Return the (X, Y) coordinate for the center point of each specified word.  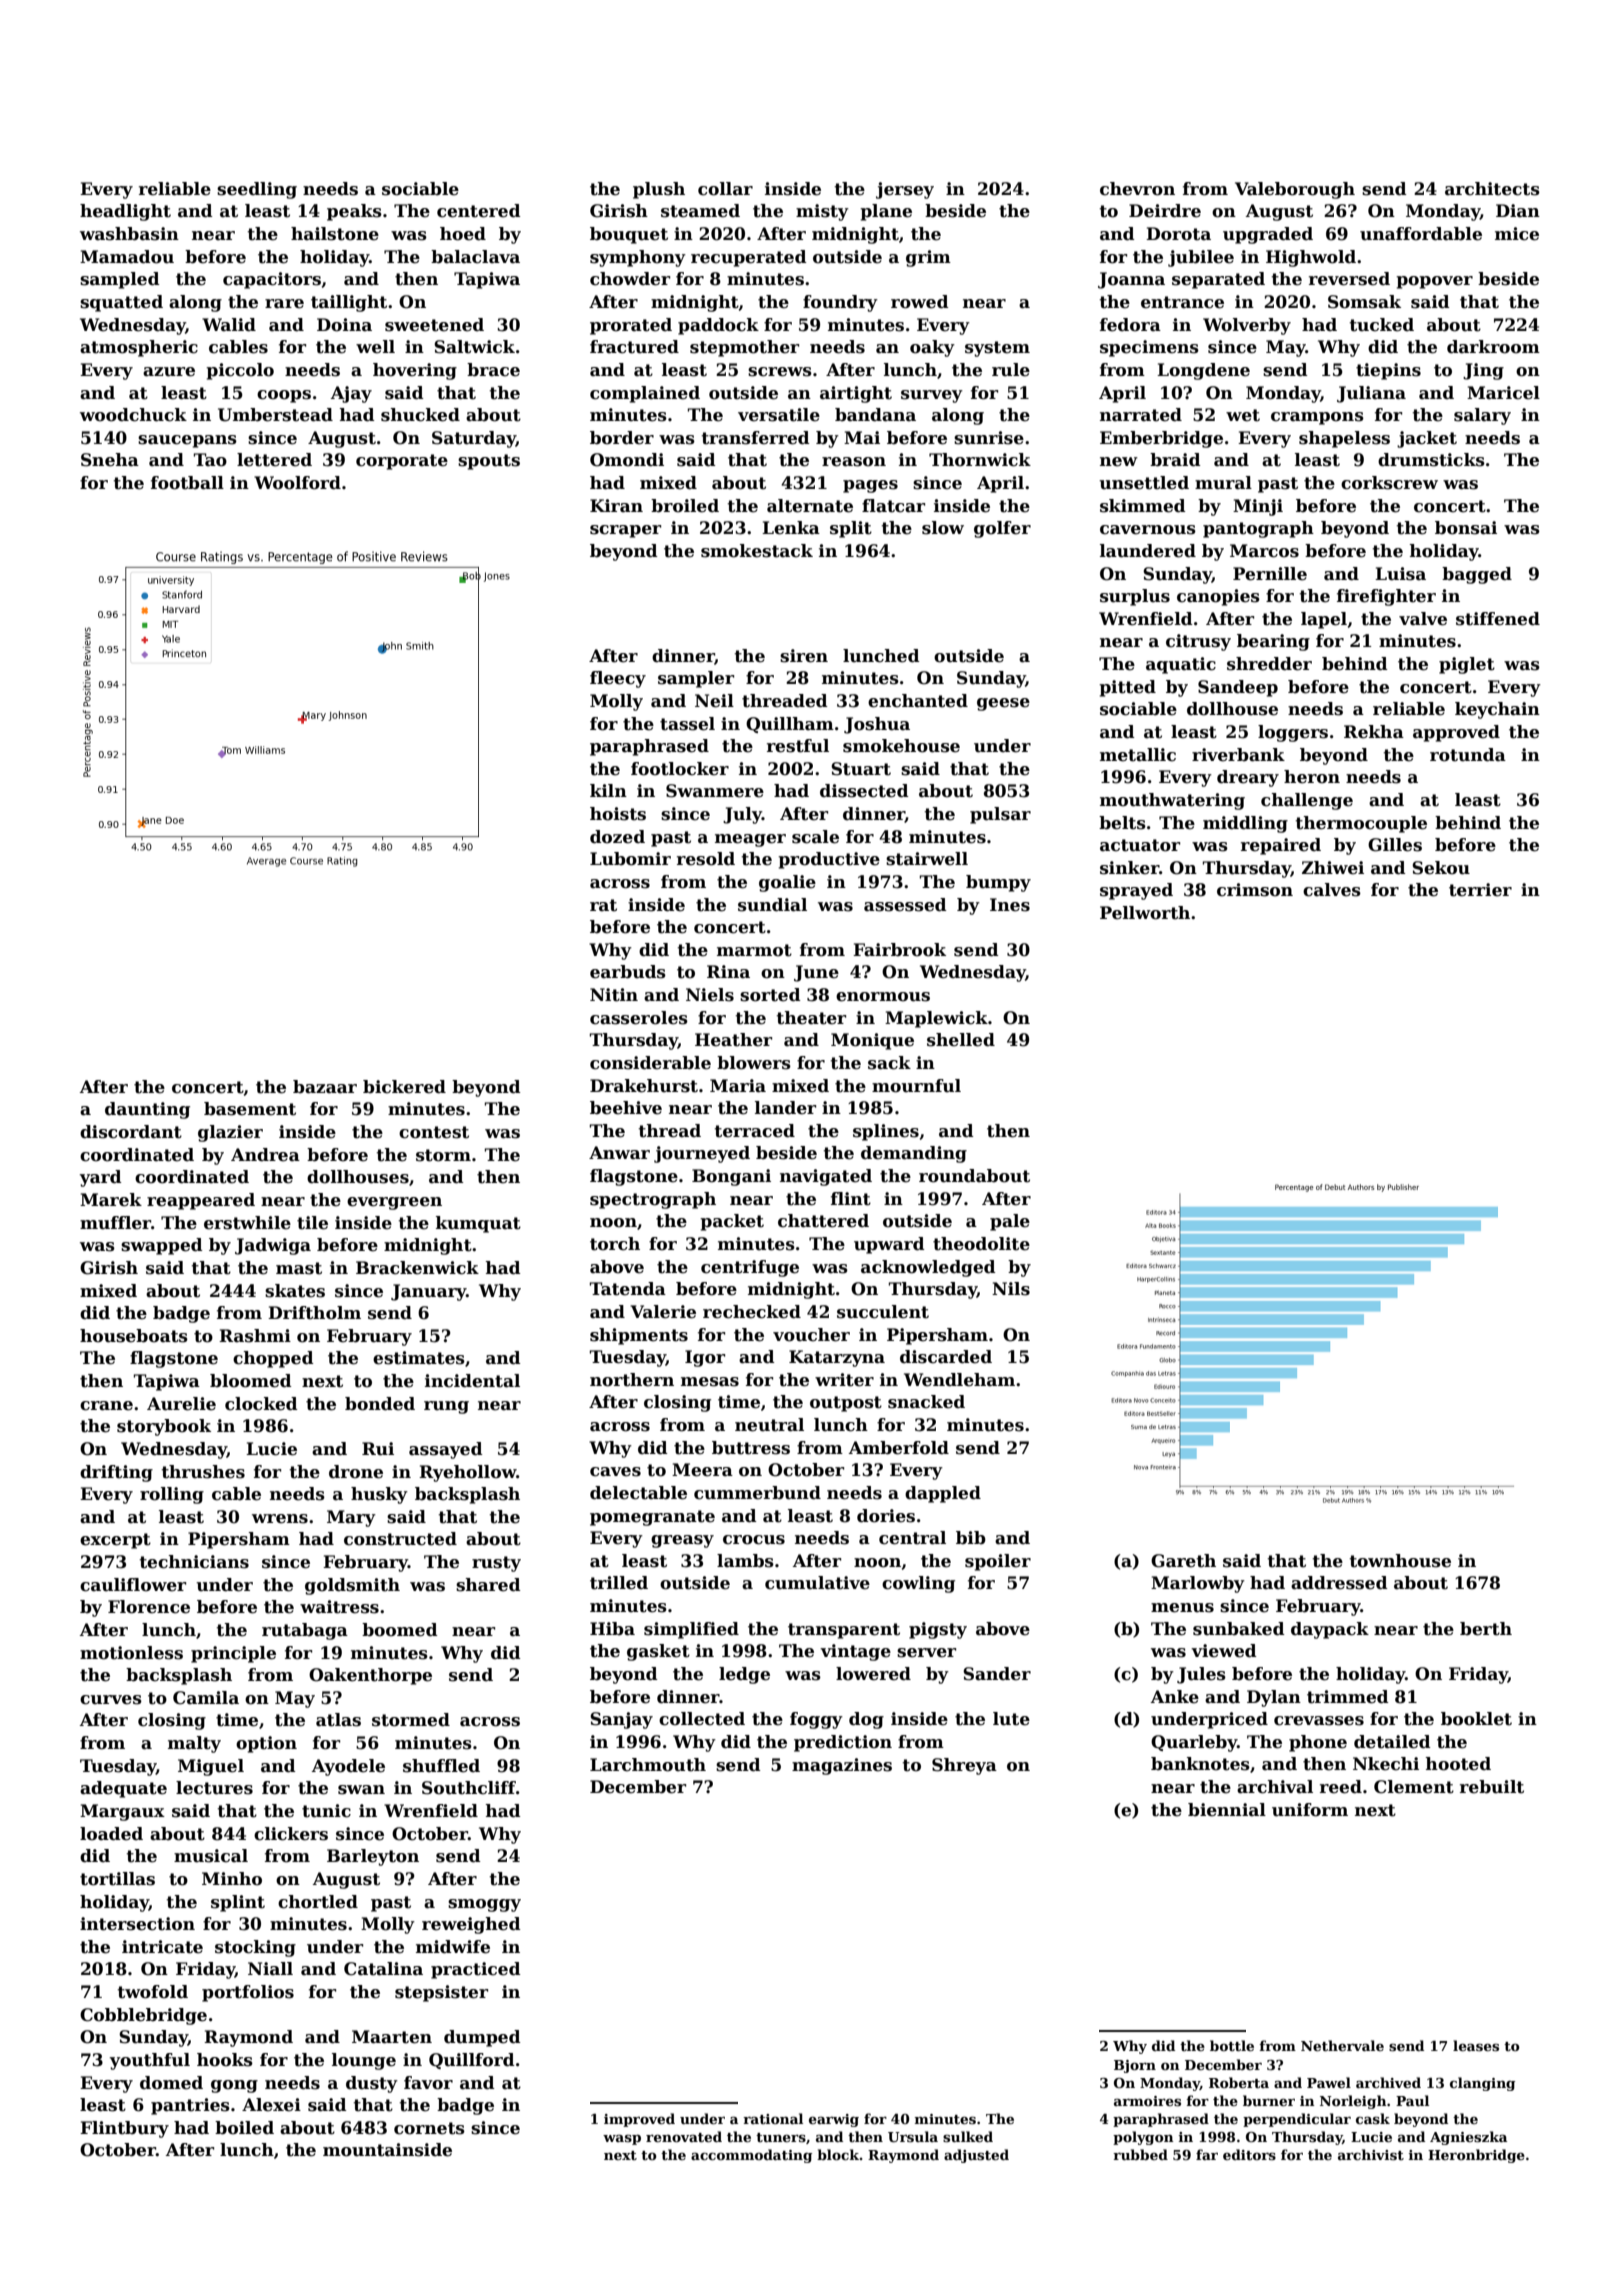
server (926, 1653)
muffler (115, 1223)
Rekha (1374, 732)
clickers (291, 1834)
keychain (1497, 710)
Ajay (351, 394)
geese (1003, 704)
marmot (754, 950)
